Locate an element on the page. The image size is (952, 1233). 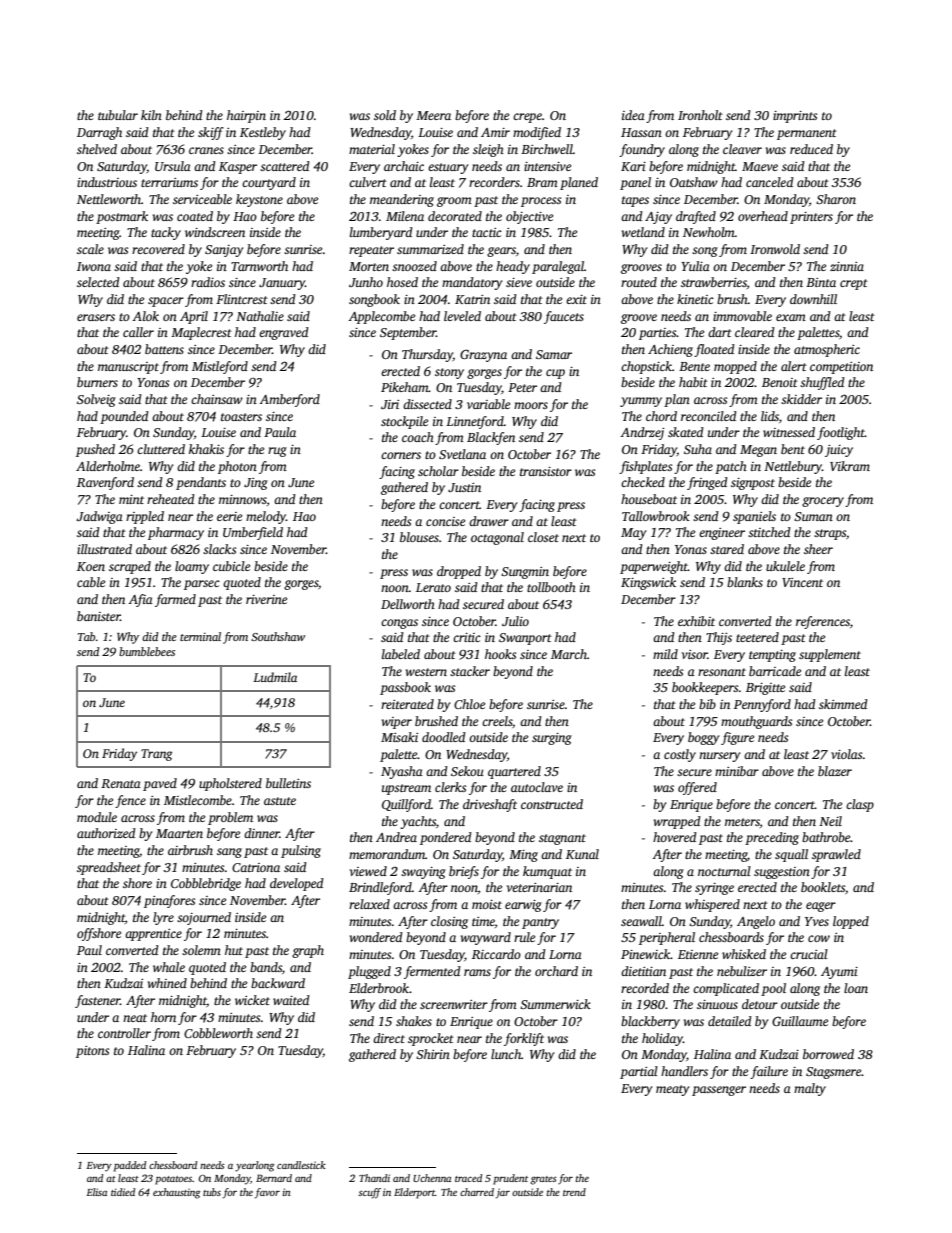
exhausting is located at coordinates (176, 1193).
